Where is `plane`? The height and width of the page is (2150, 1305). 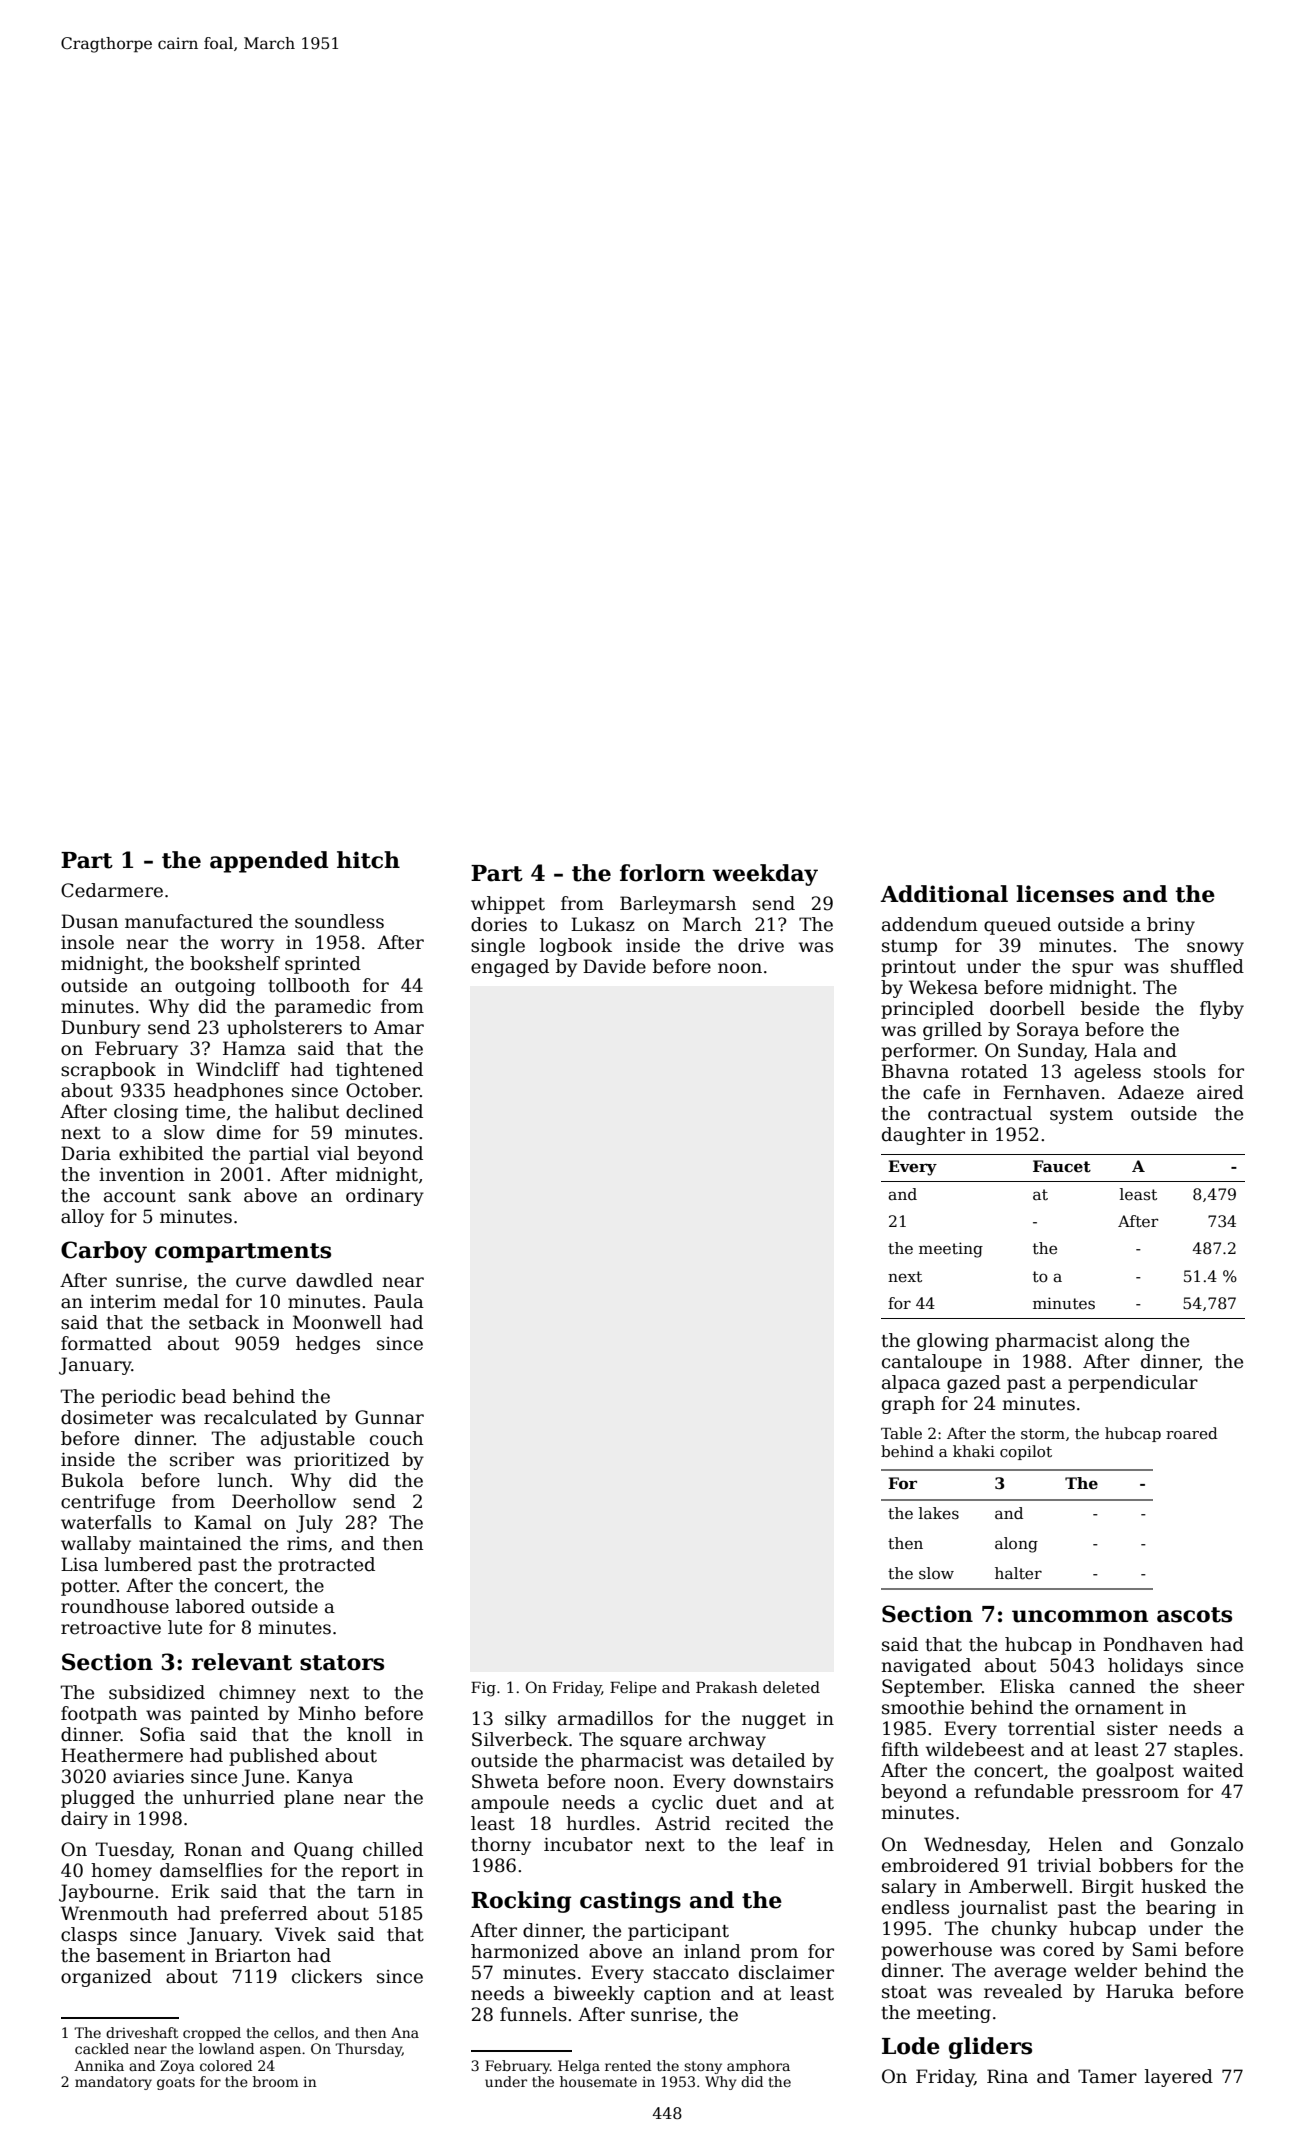
plane is located at coordinates (309, 1799).
